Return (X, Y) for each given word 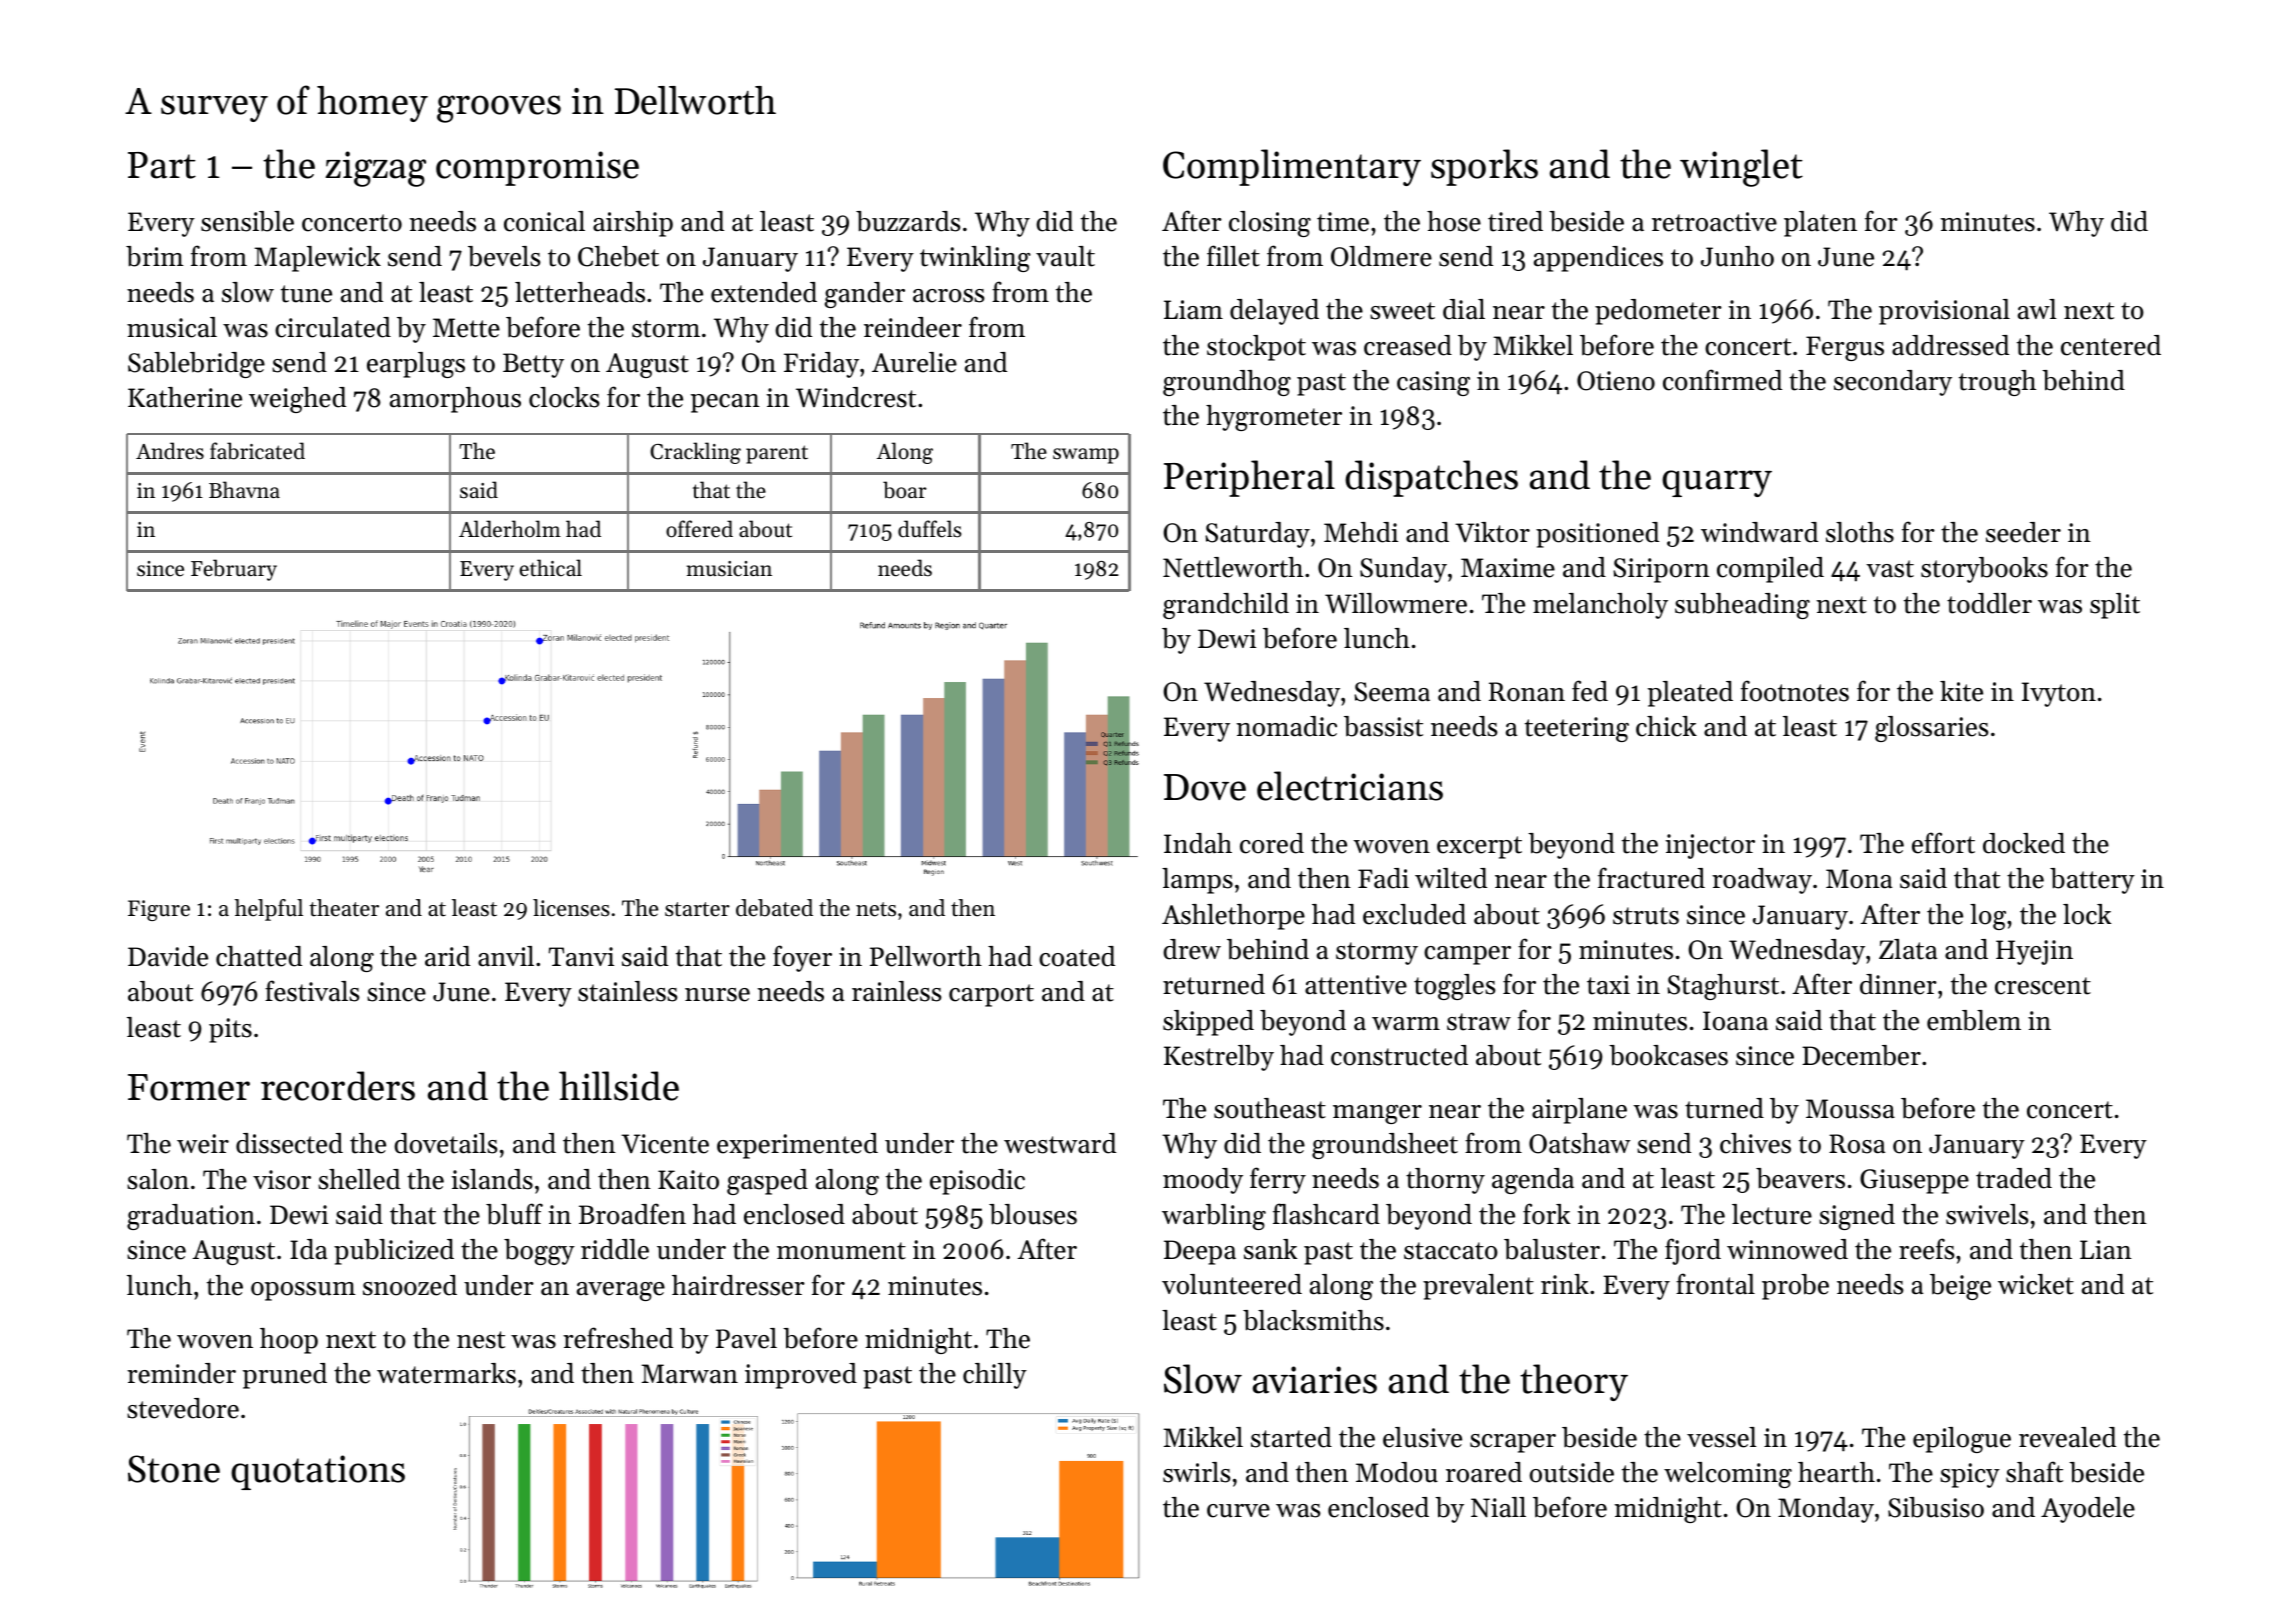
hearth (1836, 1472)
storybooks (1984, 570)
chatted (259, 956)
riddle (615, 1249)
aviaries (1315, 1380)
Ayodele (2088, 1510)
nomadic (1286, 726)
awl (2037, 309)
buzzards (908, 221)
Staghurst (1723, 987)
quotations (318, 1472)
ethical (550, 568)
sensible (247, 221)
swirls (1197, 1472)
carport (991, 995)
